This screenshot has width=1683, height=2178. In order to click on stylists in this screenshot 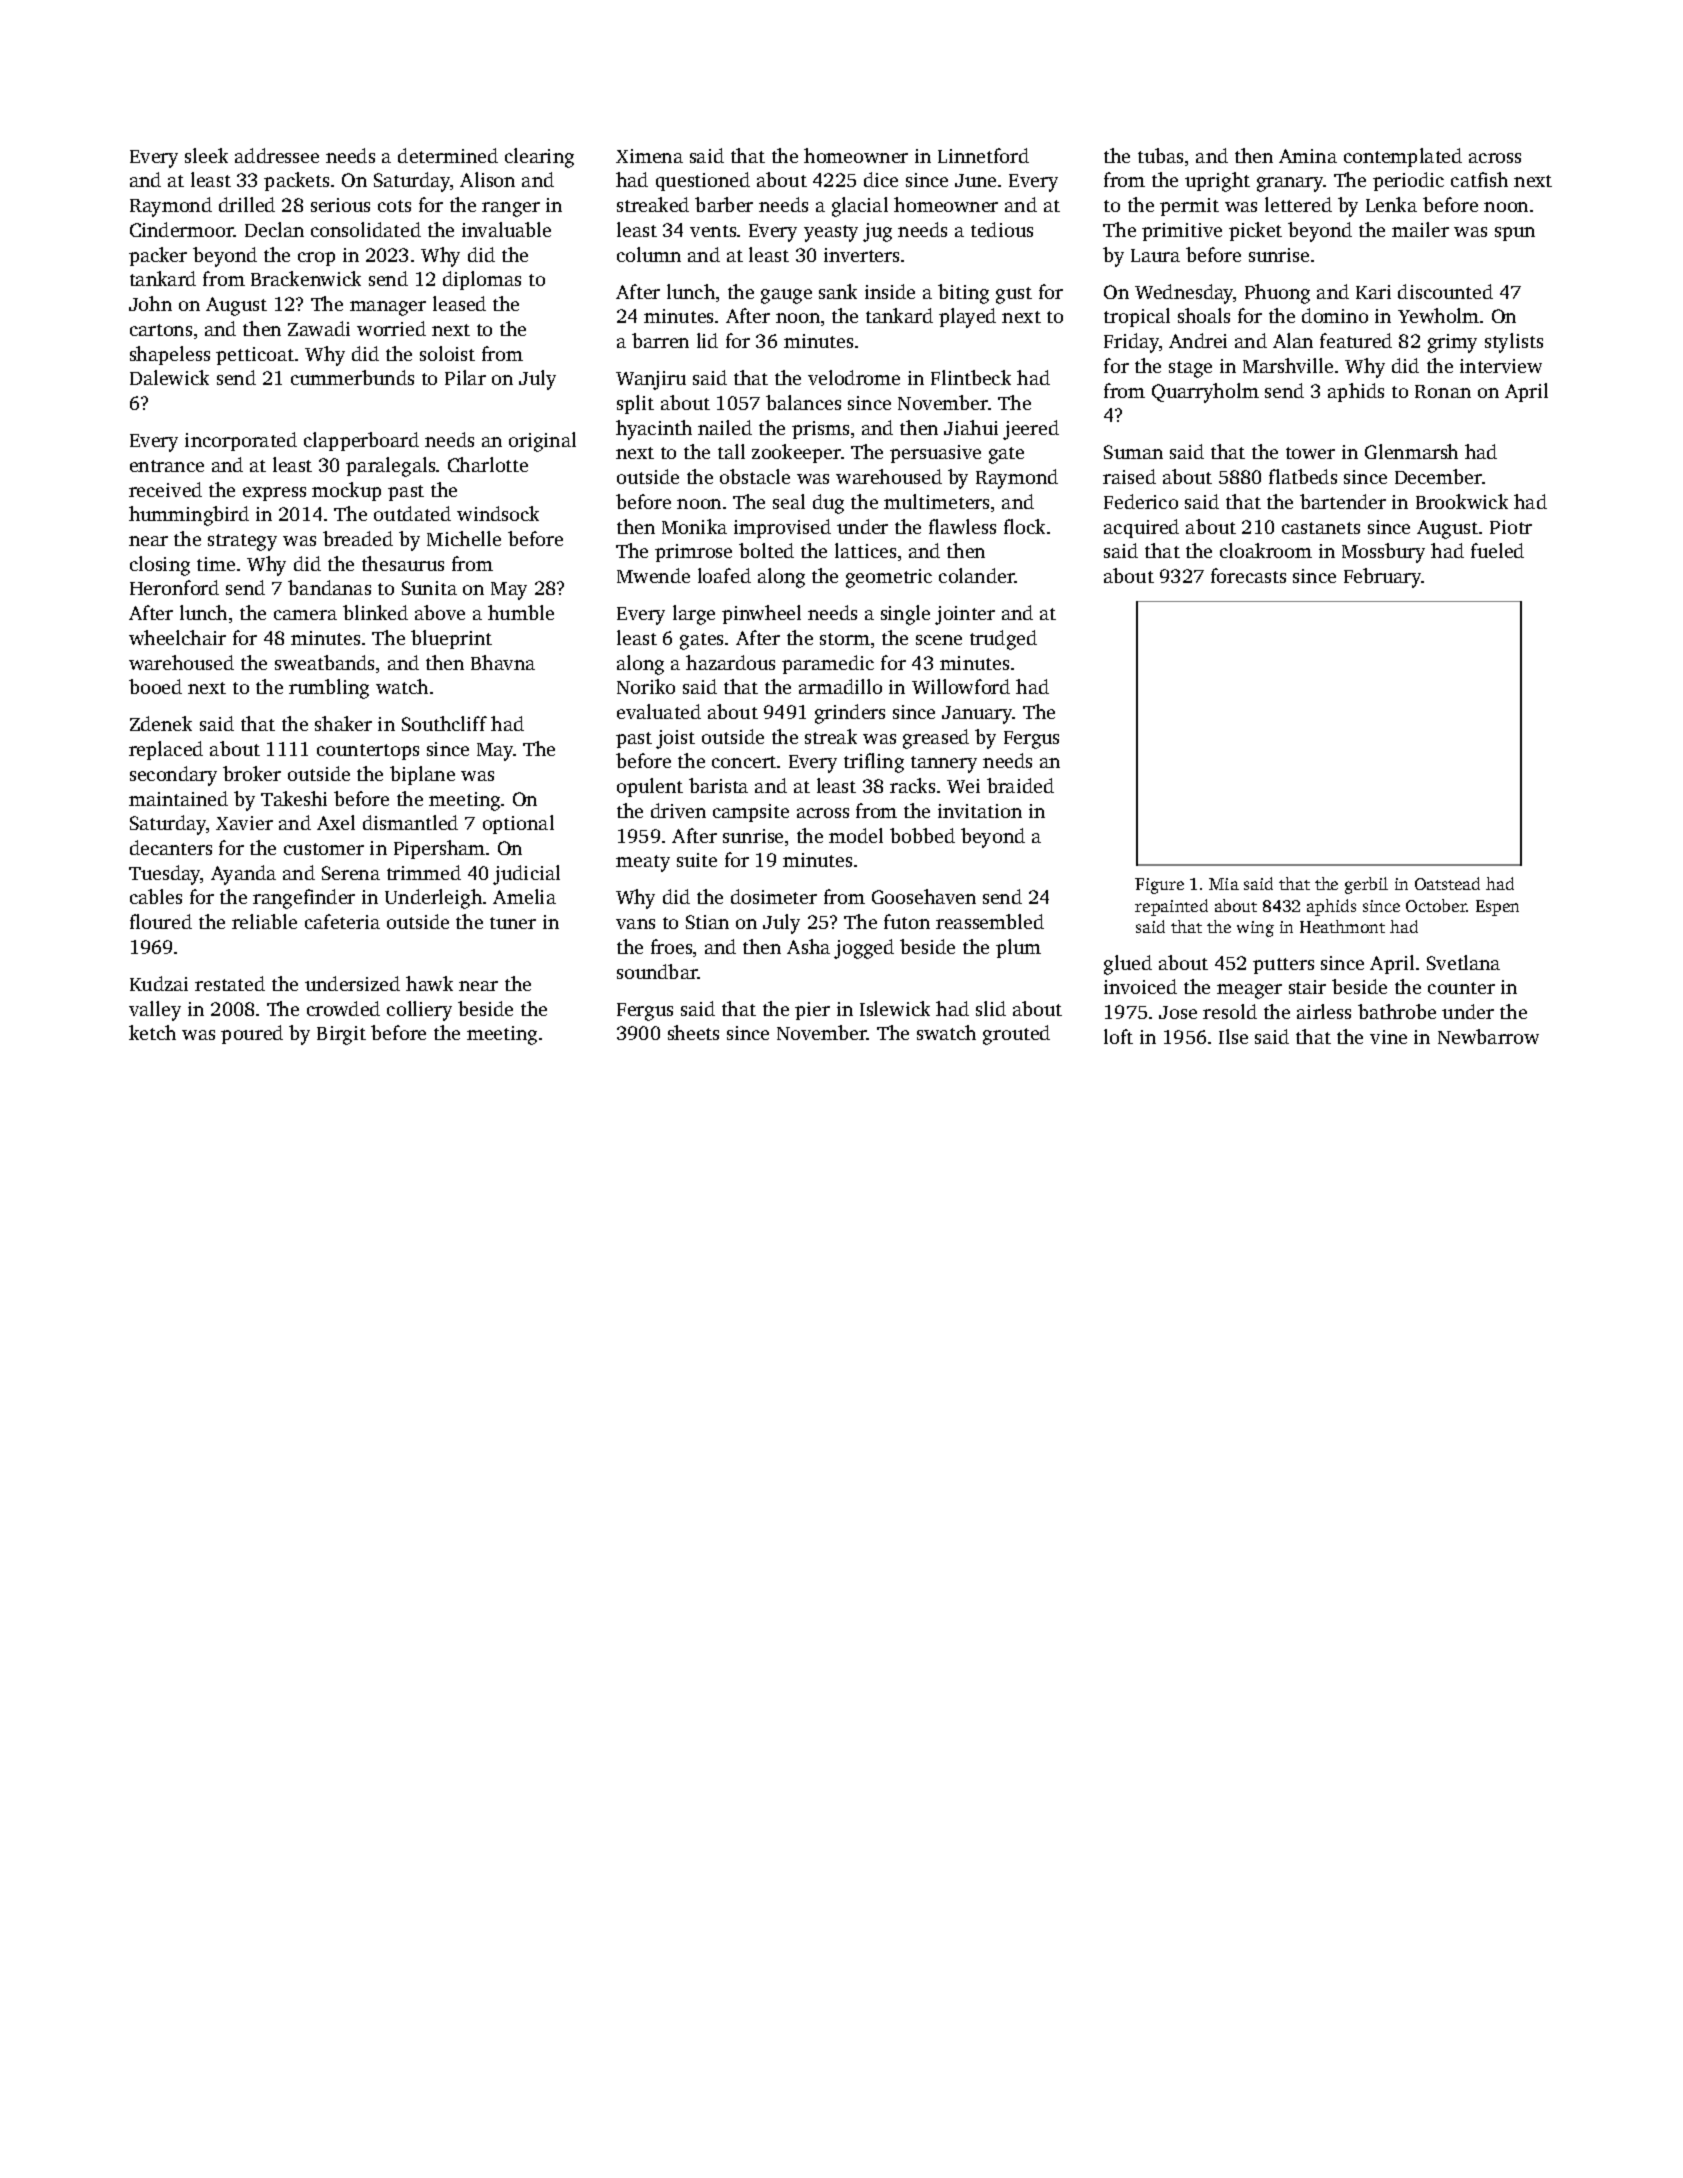, I will do `click(1514, 343)`.
